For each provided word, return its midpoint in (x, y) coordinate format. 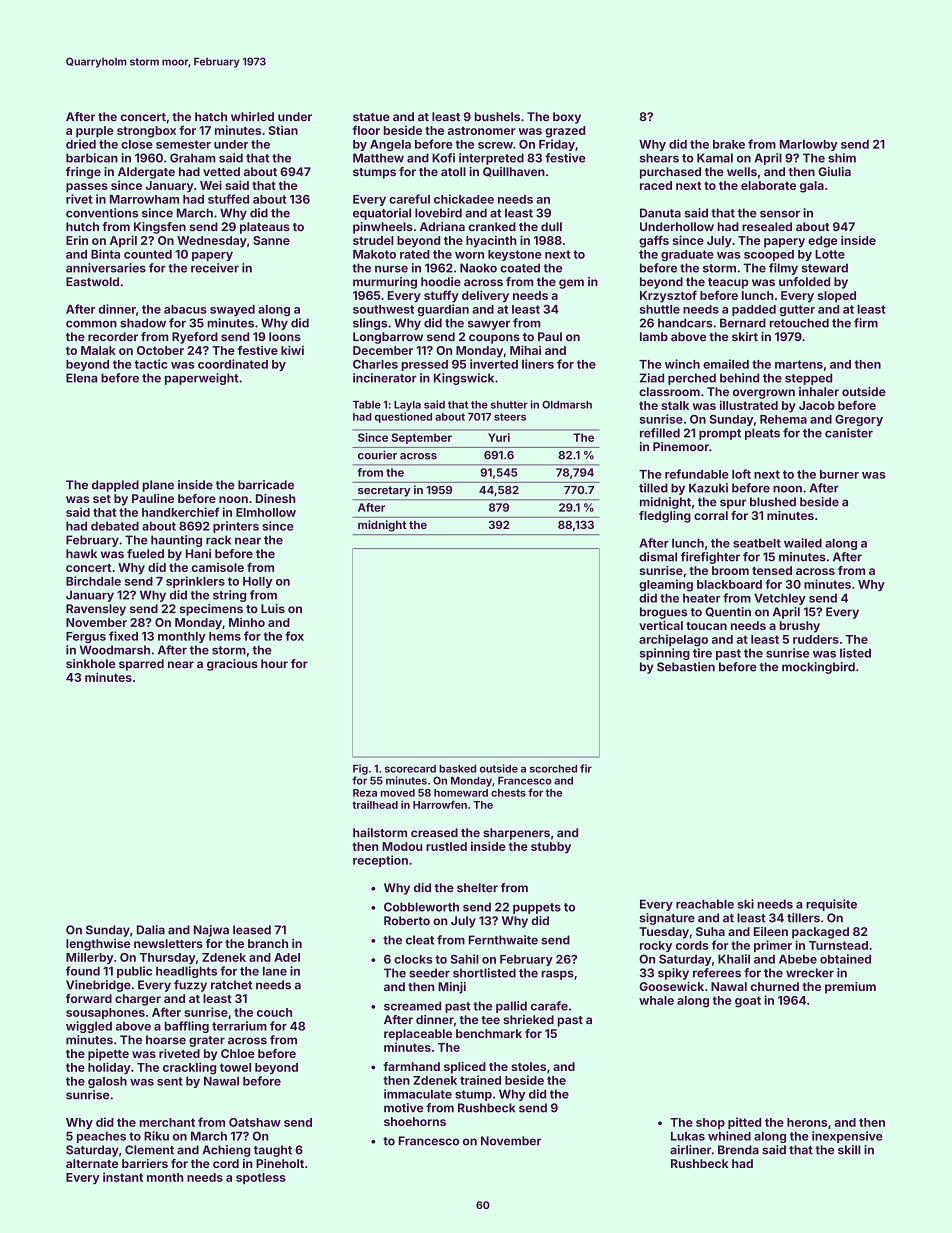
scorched (553, 769)
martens (799, 364)
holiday (109, 1068)
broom (730, 570)
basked (457, 769)
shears (659, 158)
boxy (567, 118)
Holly (258, 582)
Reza (365, 793)
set (102, 499)
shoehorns (415, 1121)
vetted (221, 171)
